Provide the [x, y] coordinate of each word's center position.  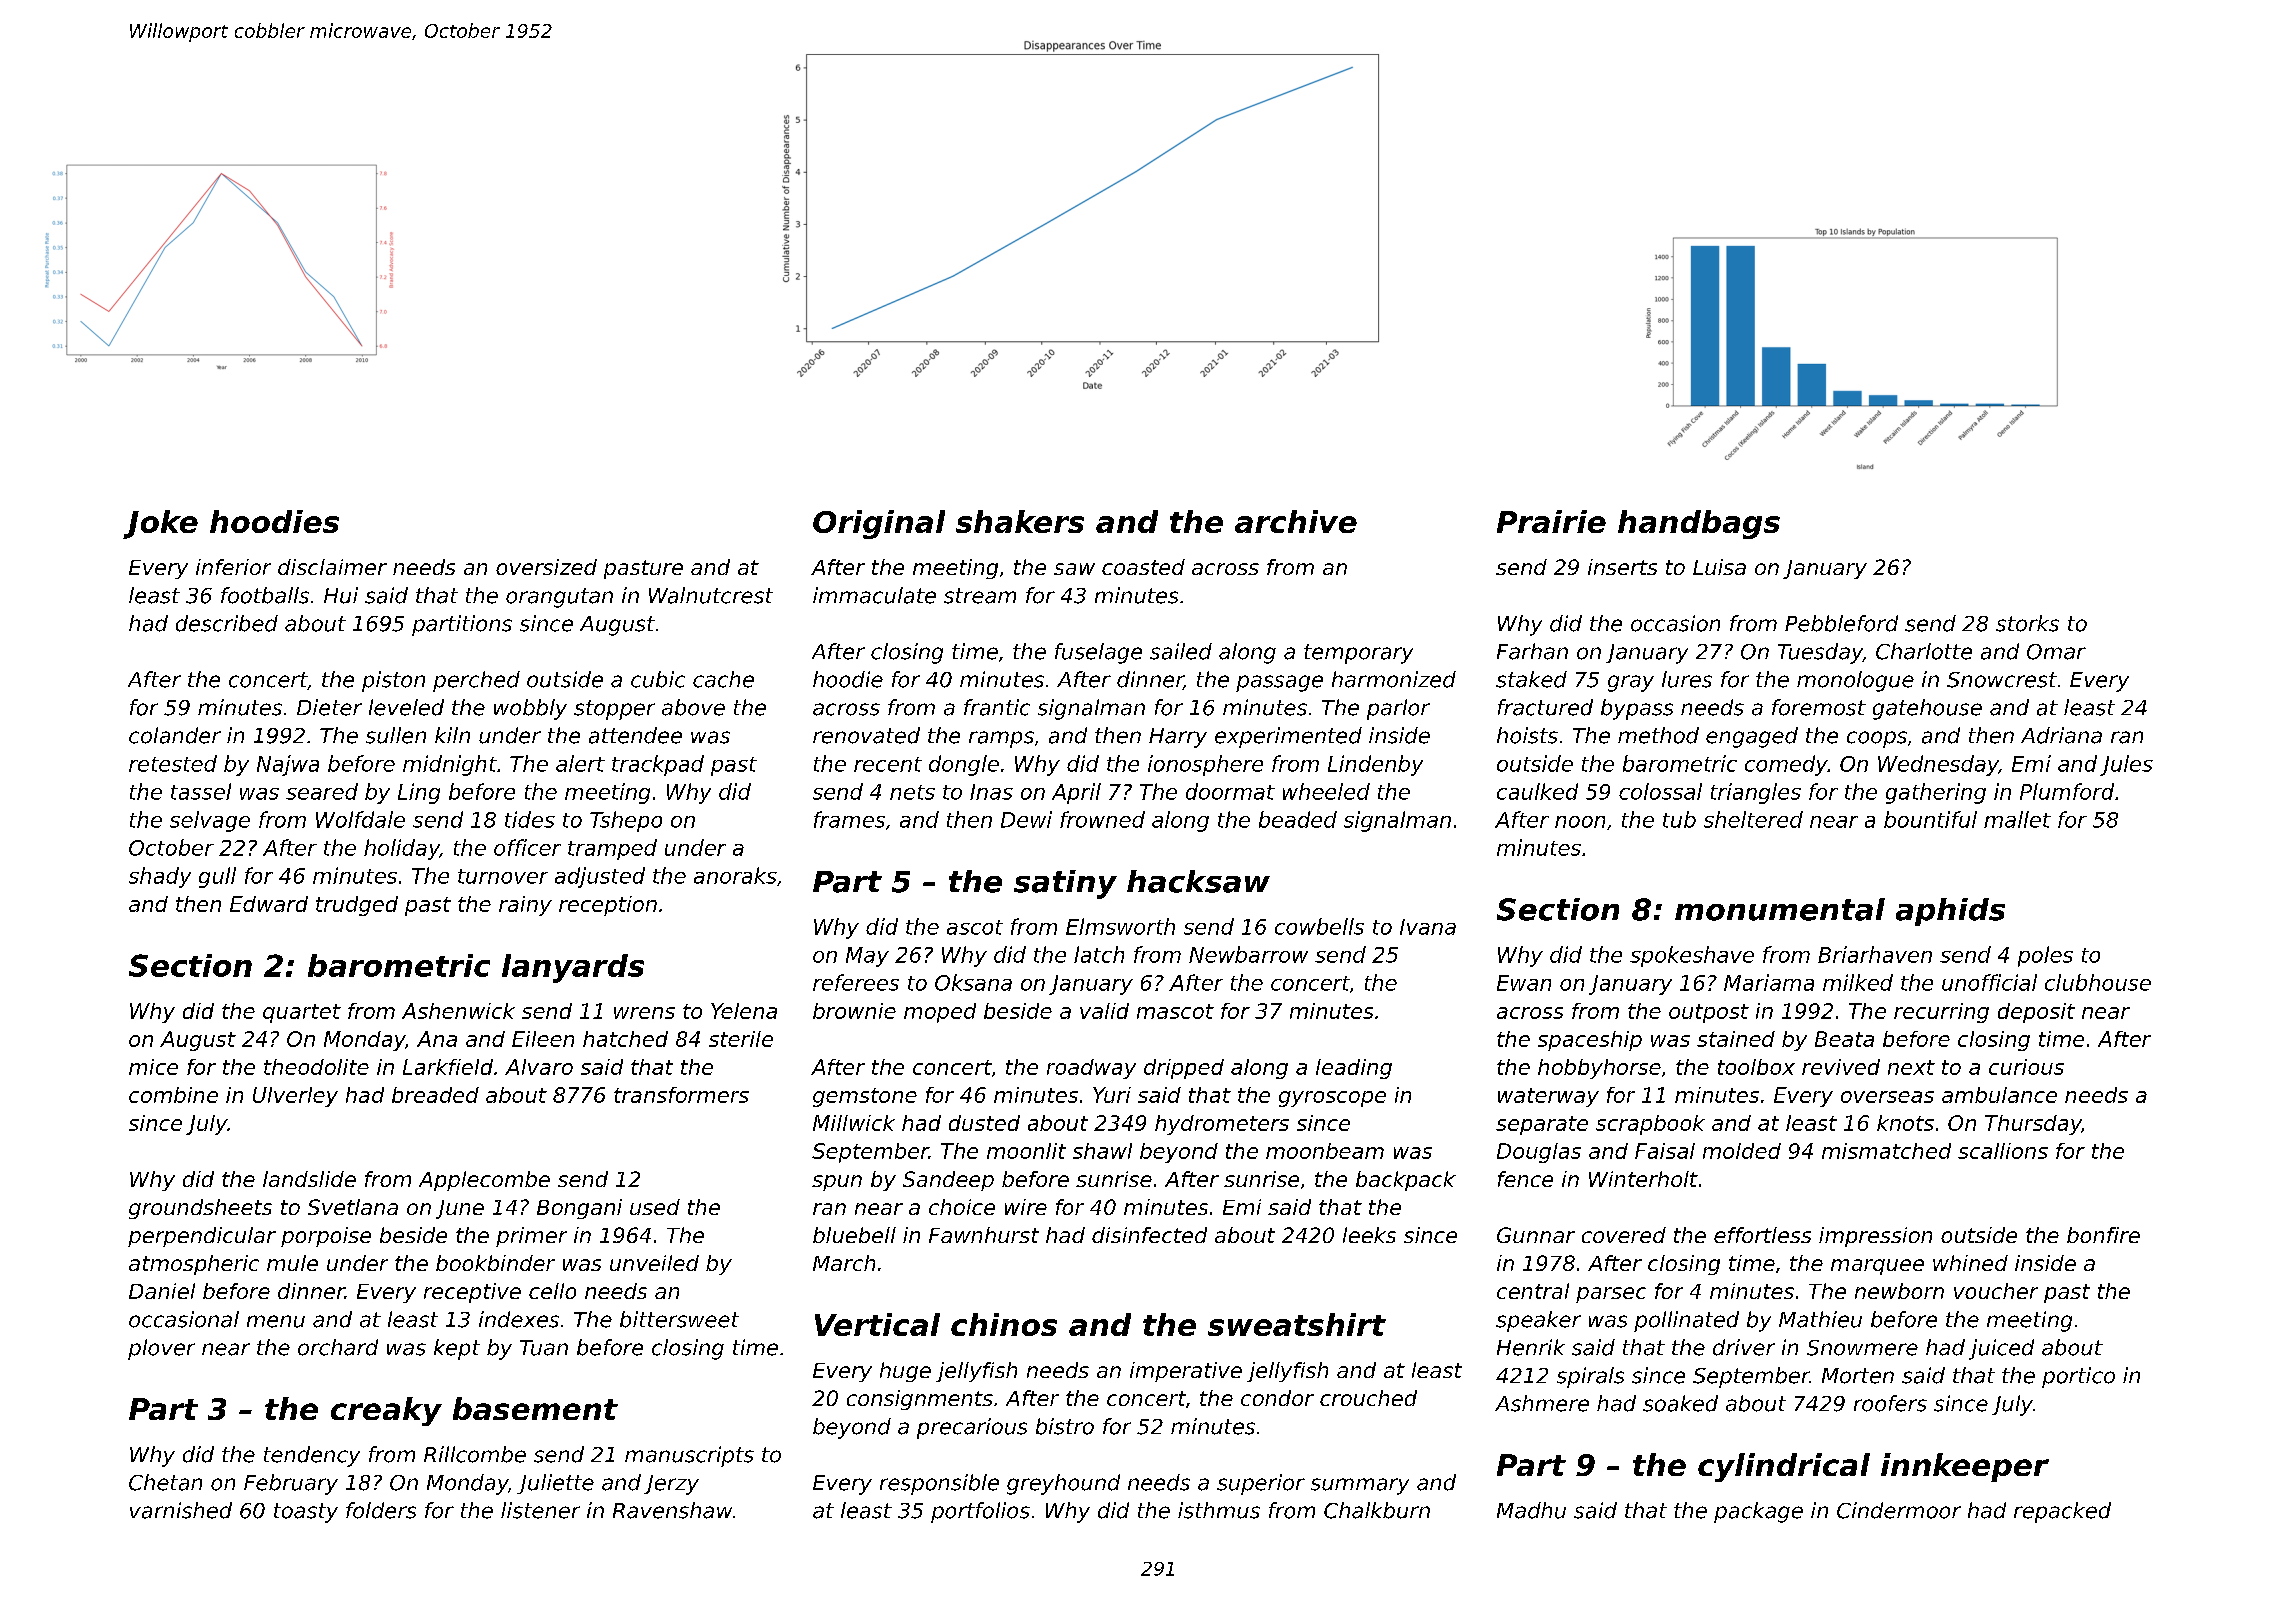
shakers [1020, 521]
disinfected [1149, 1235]
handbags [1699, 524]
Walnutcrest [711, 595]
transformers [681, 1095]
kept [457, 1349]
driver [1744, 1347]
